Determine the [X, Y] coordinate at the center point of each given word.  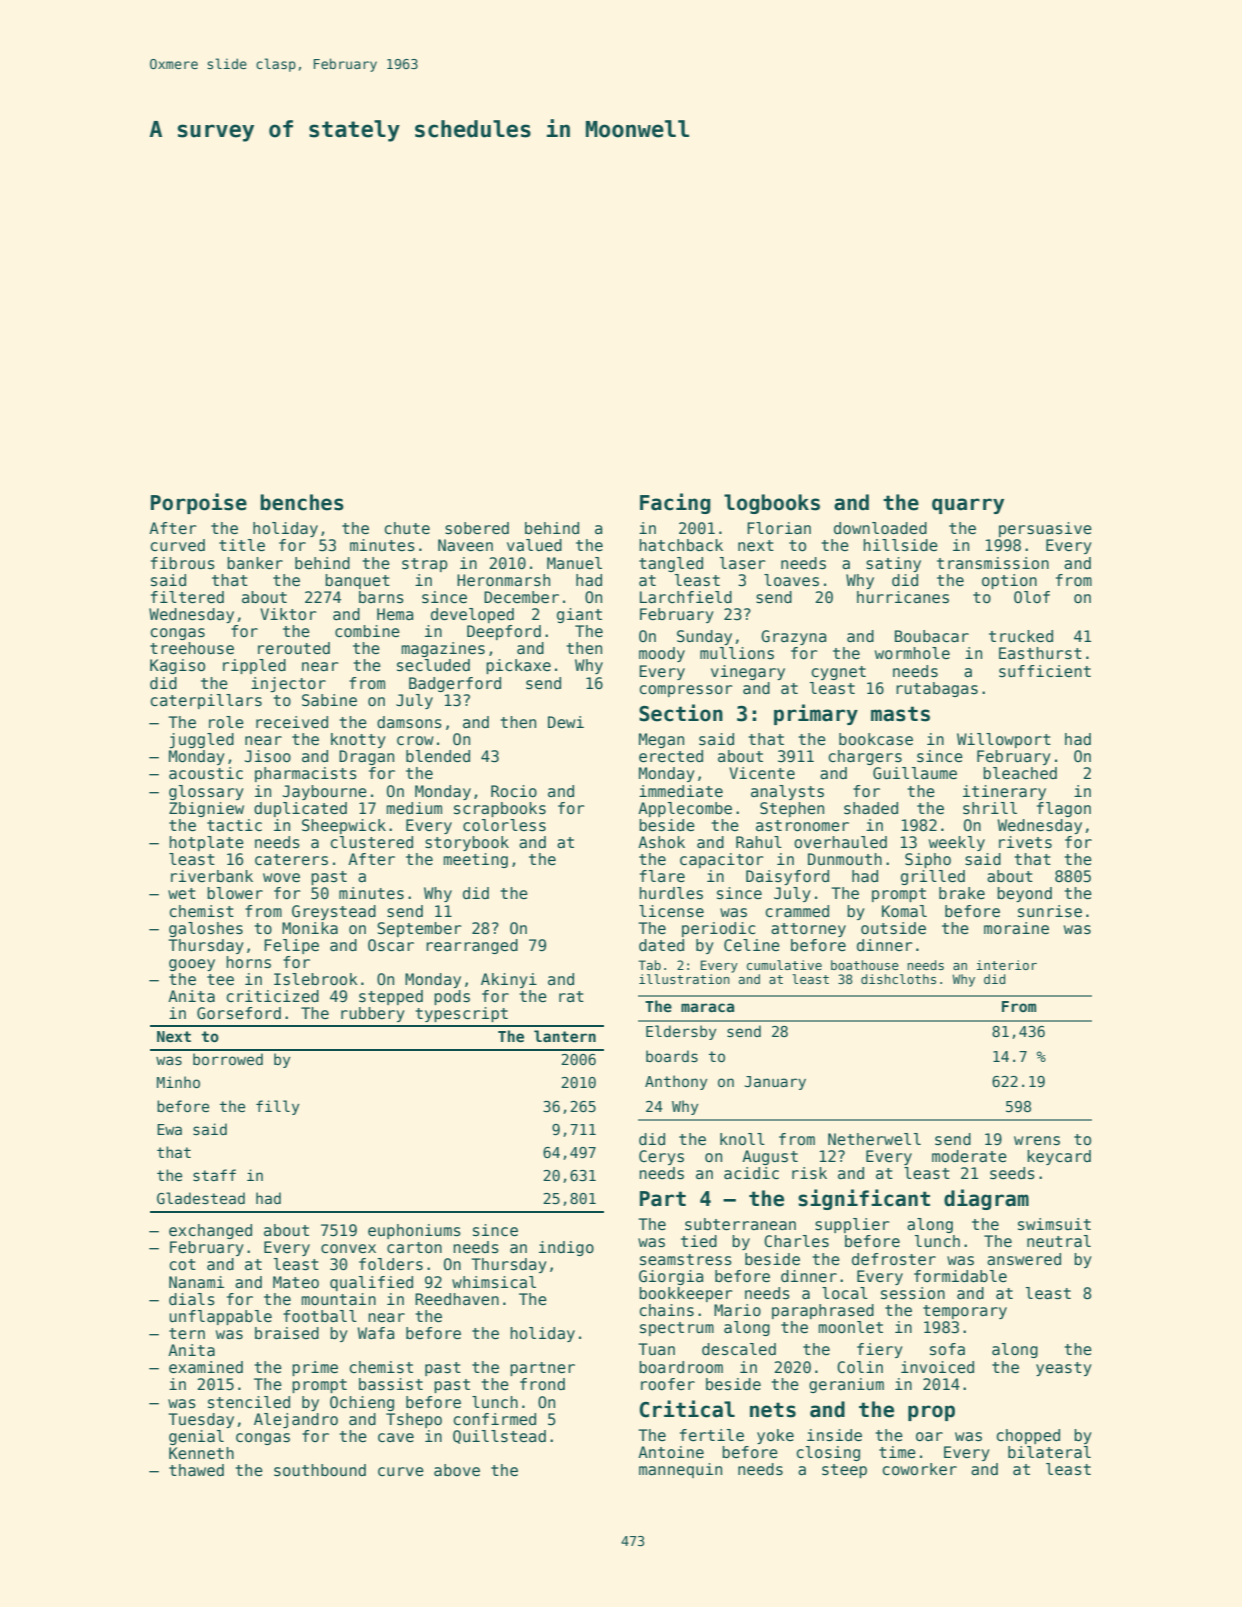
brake [962, 893]
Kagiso [177, 666]
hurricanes [903, 597]
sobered [477, 528]
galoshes [206, 929]
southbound [320, 1470]
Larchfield [686, 597]
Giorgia [671, 1277]
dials [192, 1299]
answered [1024, 1259]
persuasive [1045, 529]
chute [407, 528]
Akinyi [509, 980]
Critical [687, 1409]
